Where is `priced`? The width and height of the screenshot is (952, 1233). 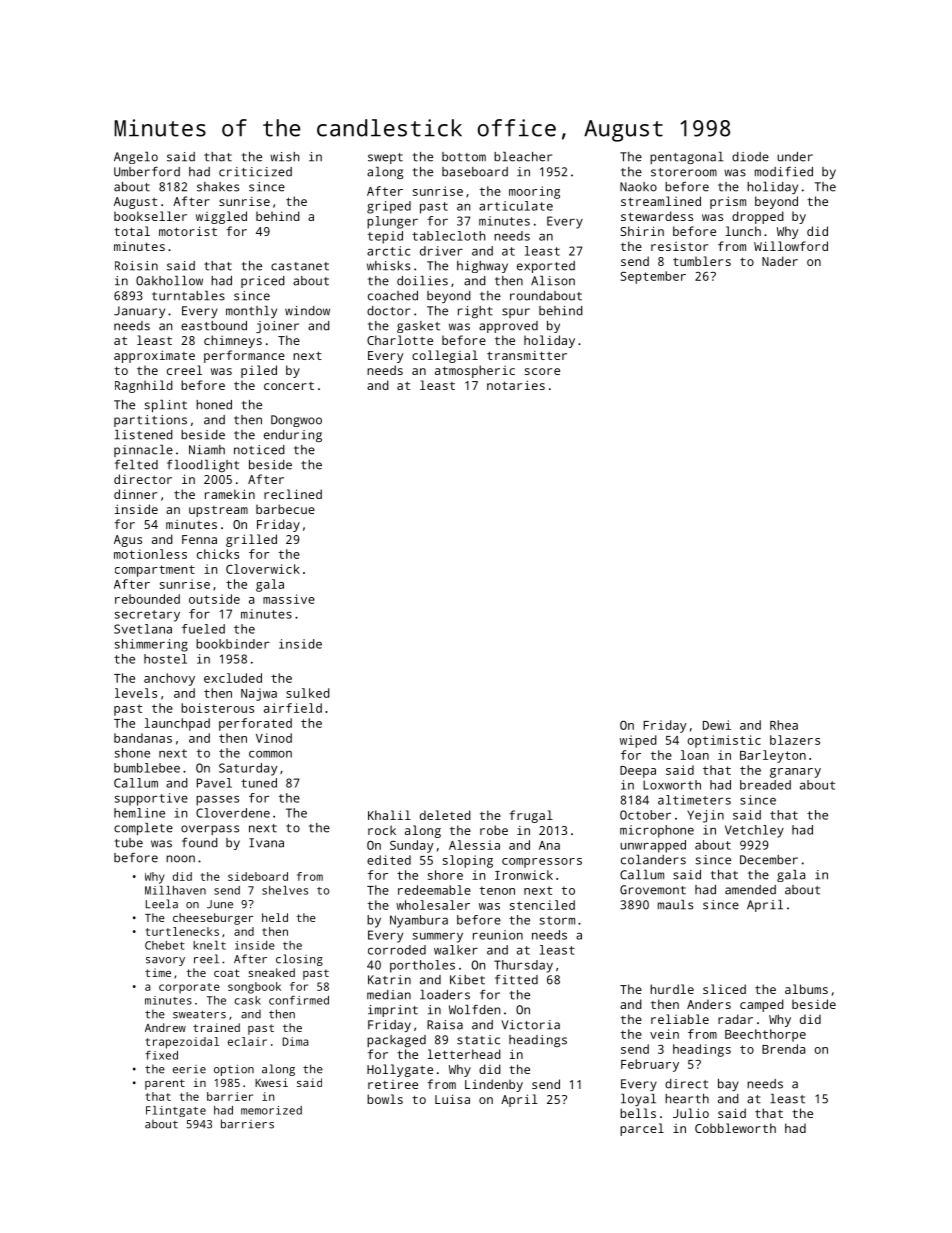 priced is located at coordinates (263, 282).
